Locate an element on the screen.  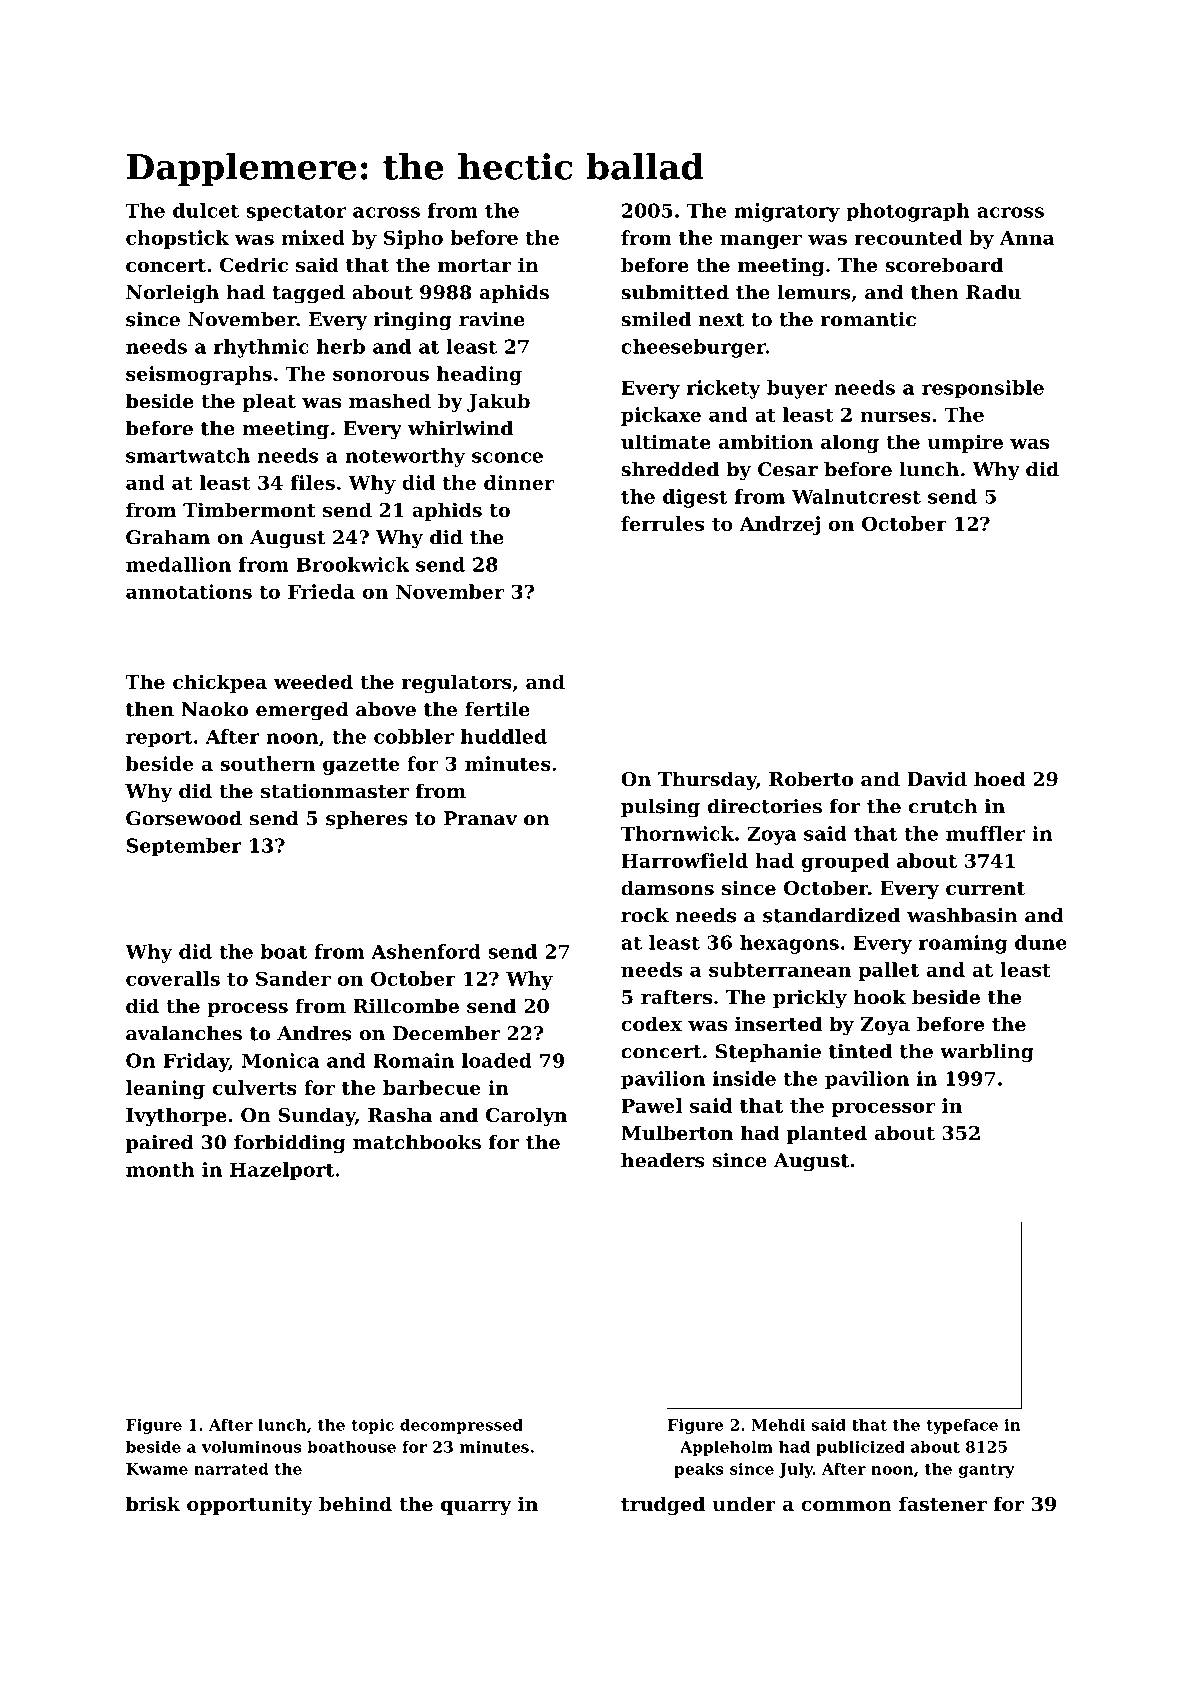
nurses is located at coordinates (895, 416).
